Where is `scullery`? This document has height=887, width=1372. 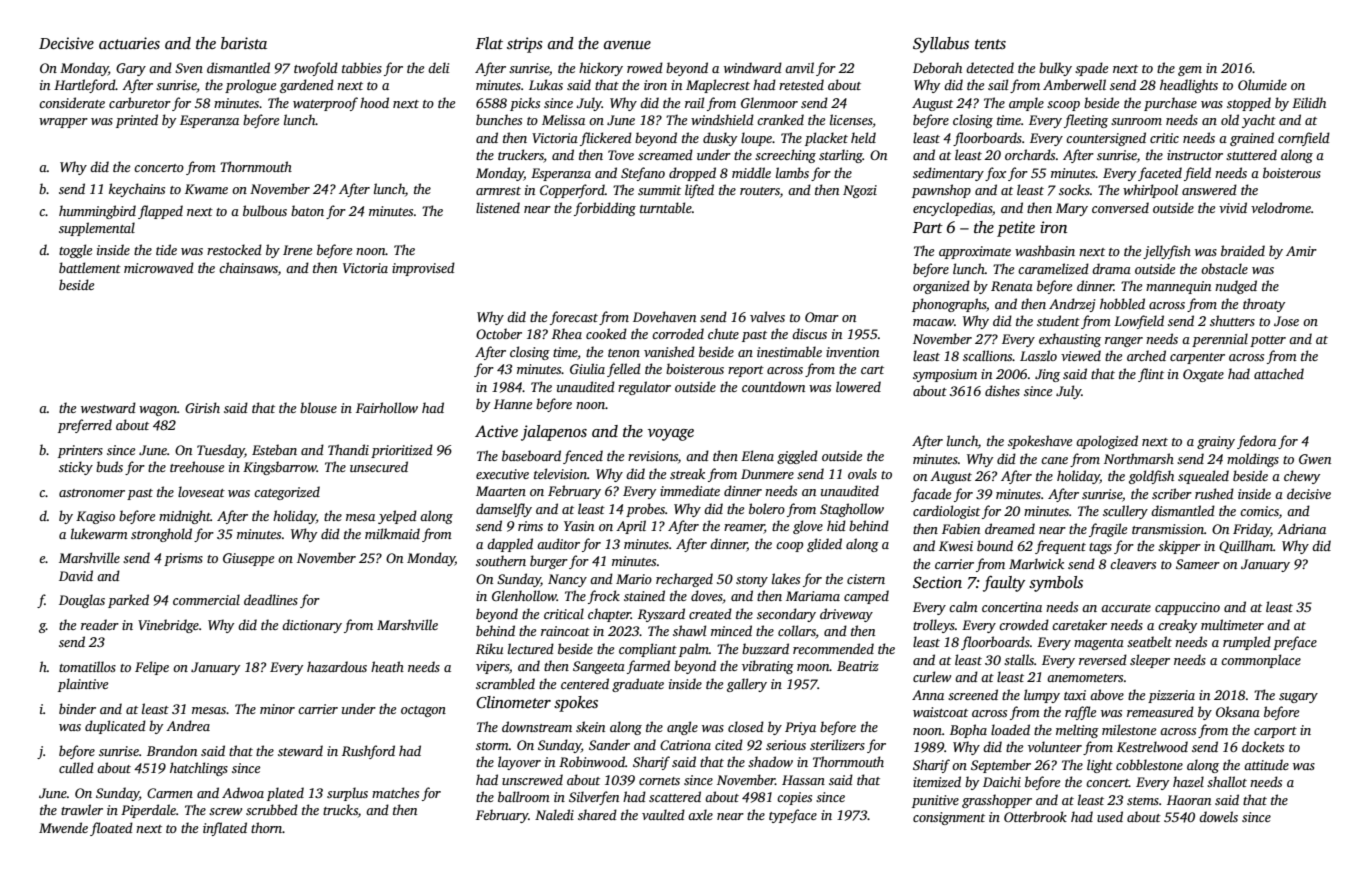
scullery is located at coordinates (1125, 512).
